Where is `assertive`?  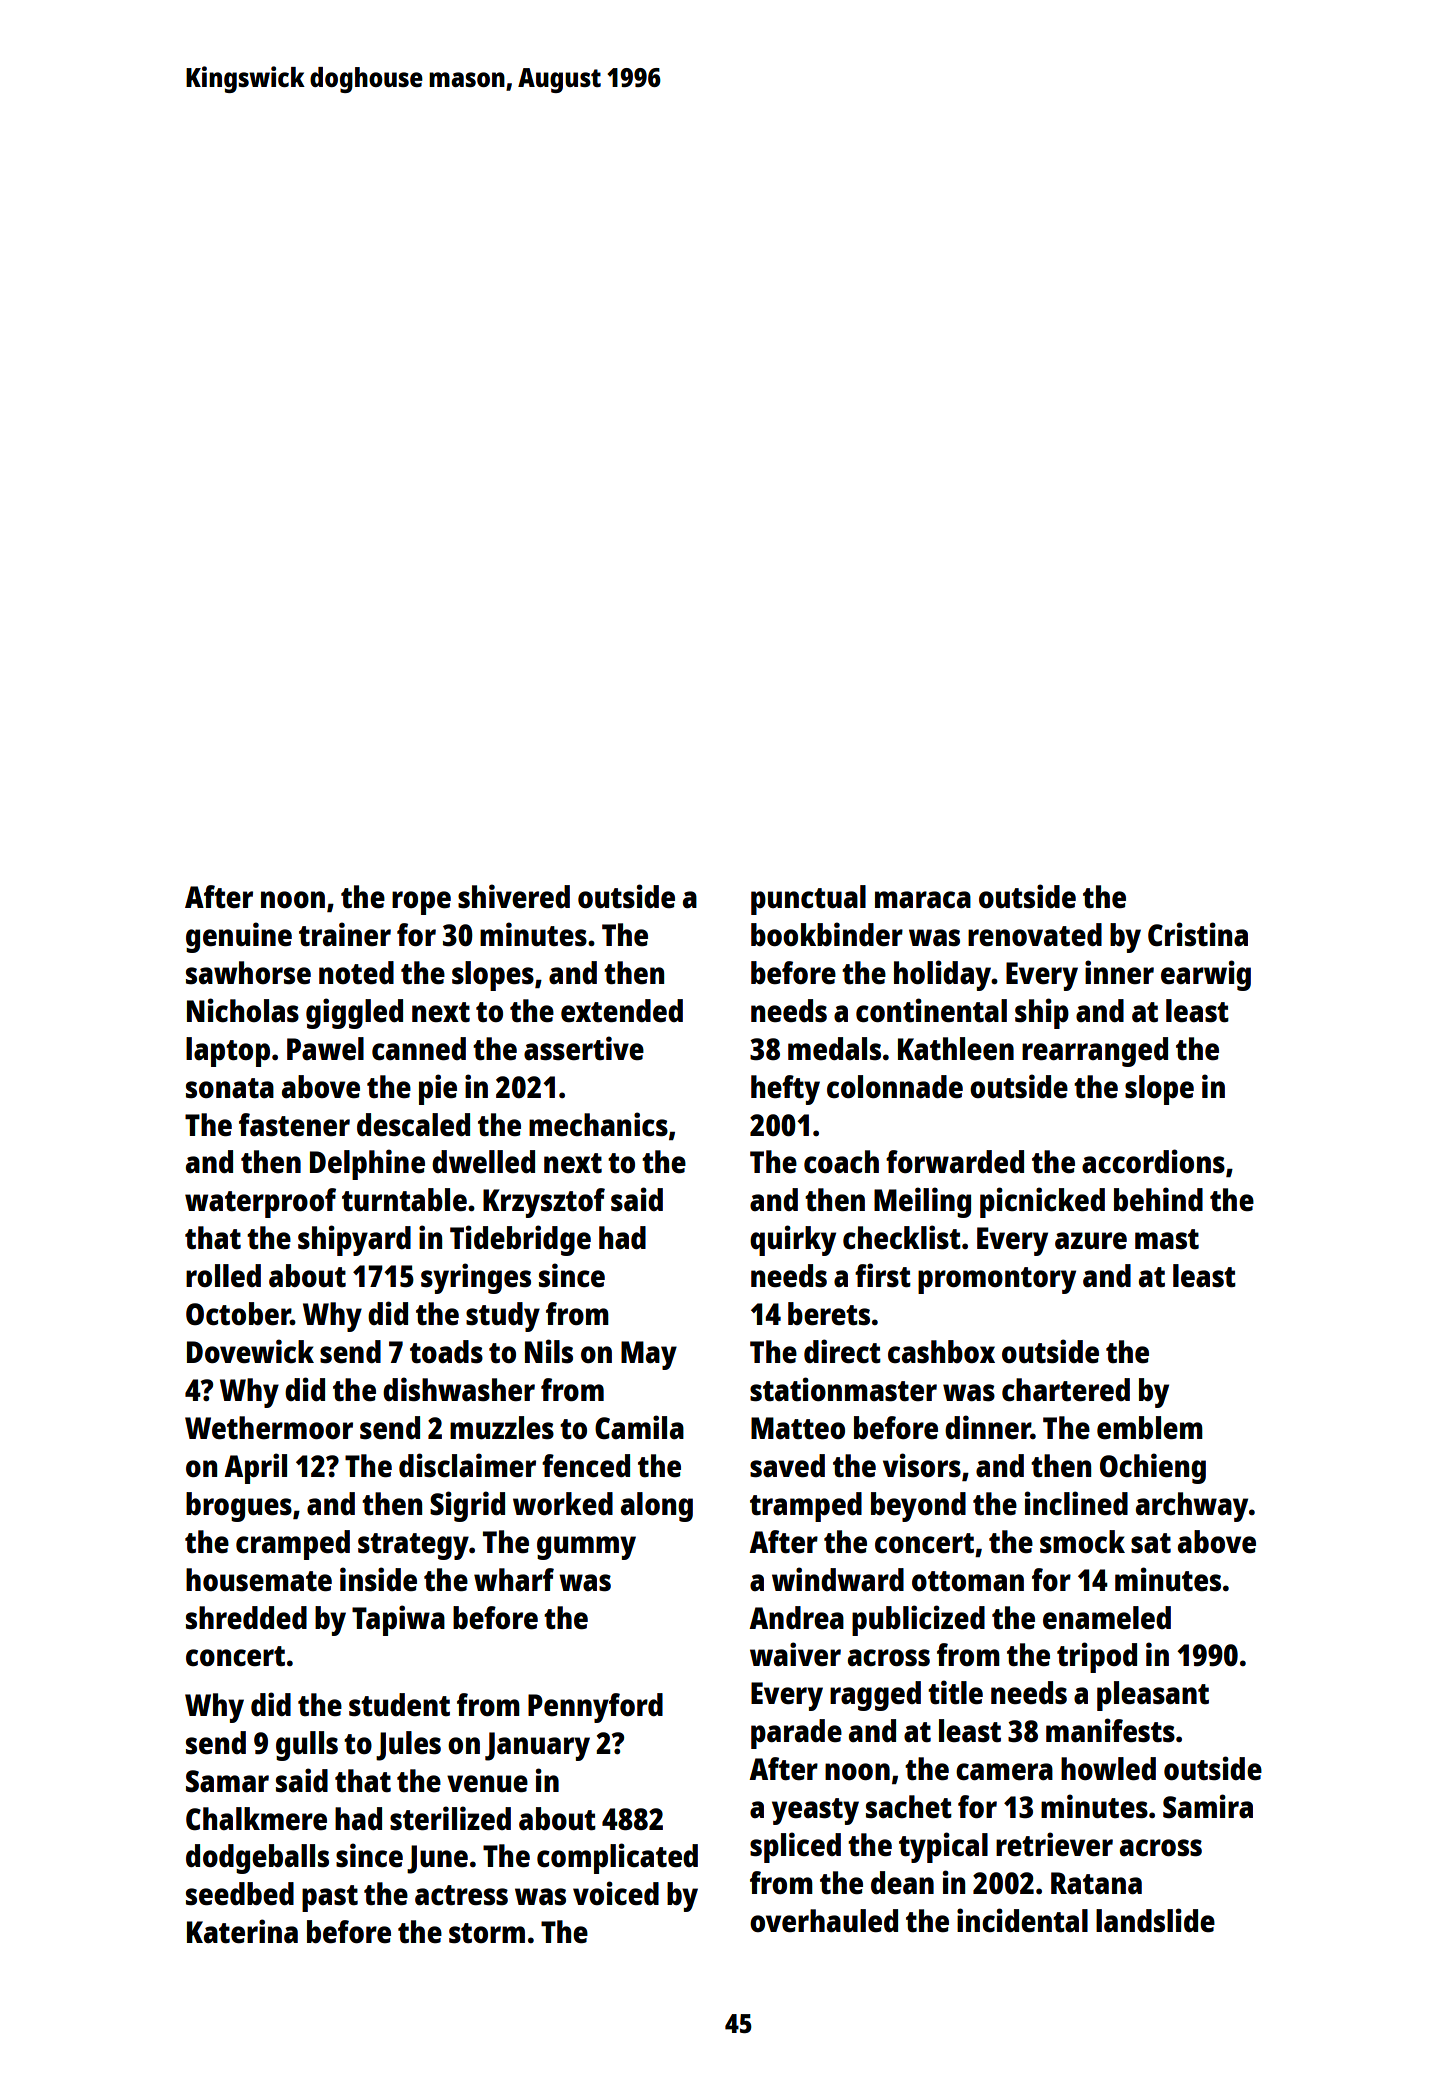 assertive is located at coordinates (584, 1048).
